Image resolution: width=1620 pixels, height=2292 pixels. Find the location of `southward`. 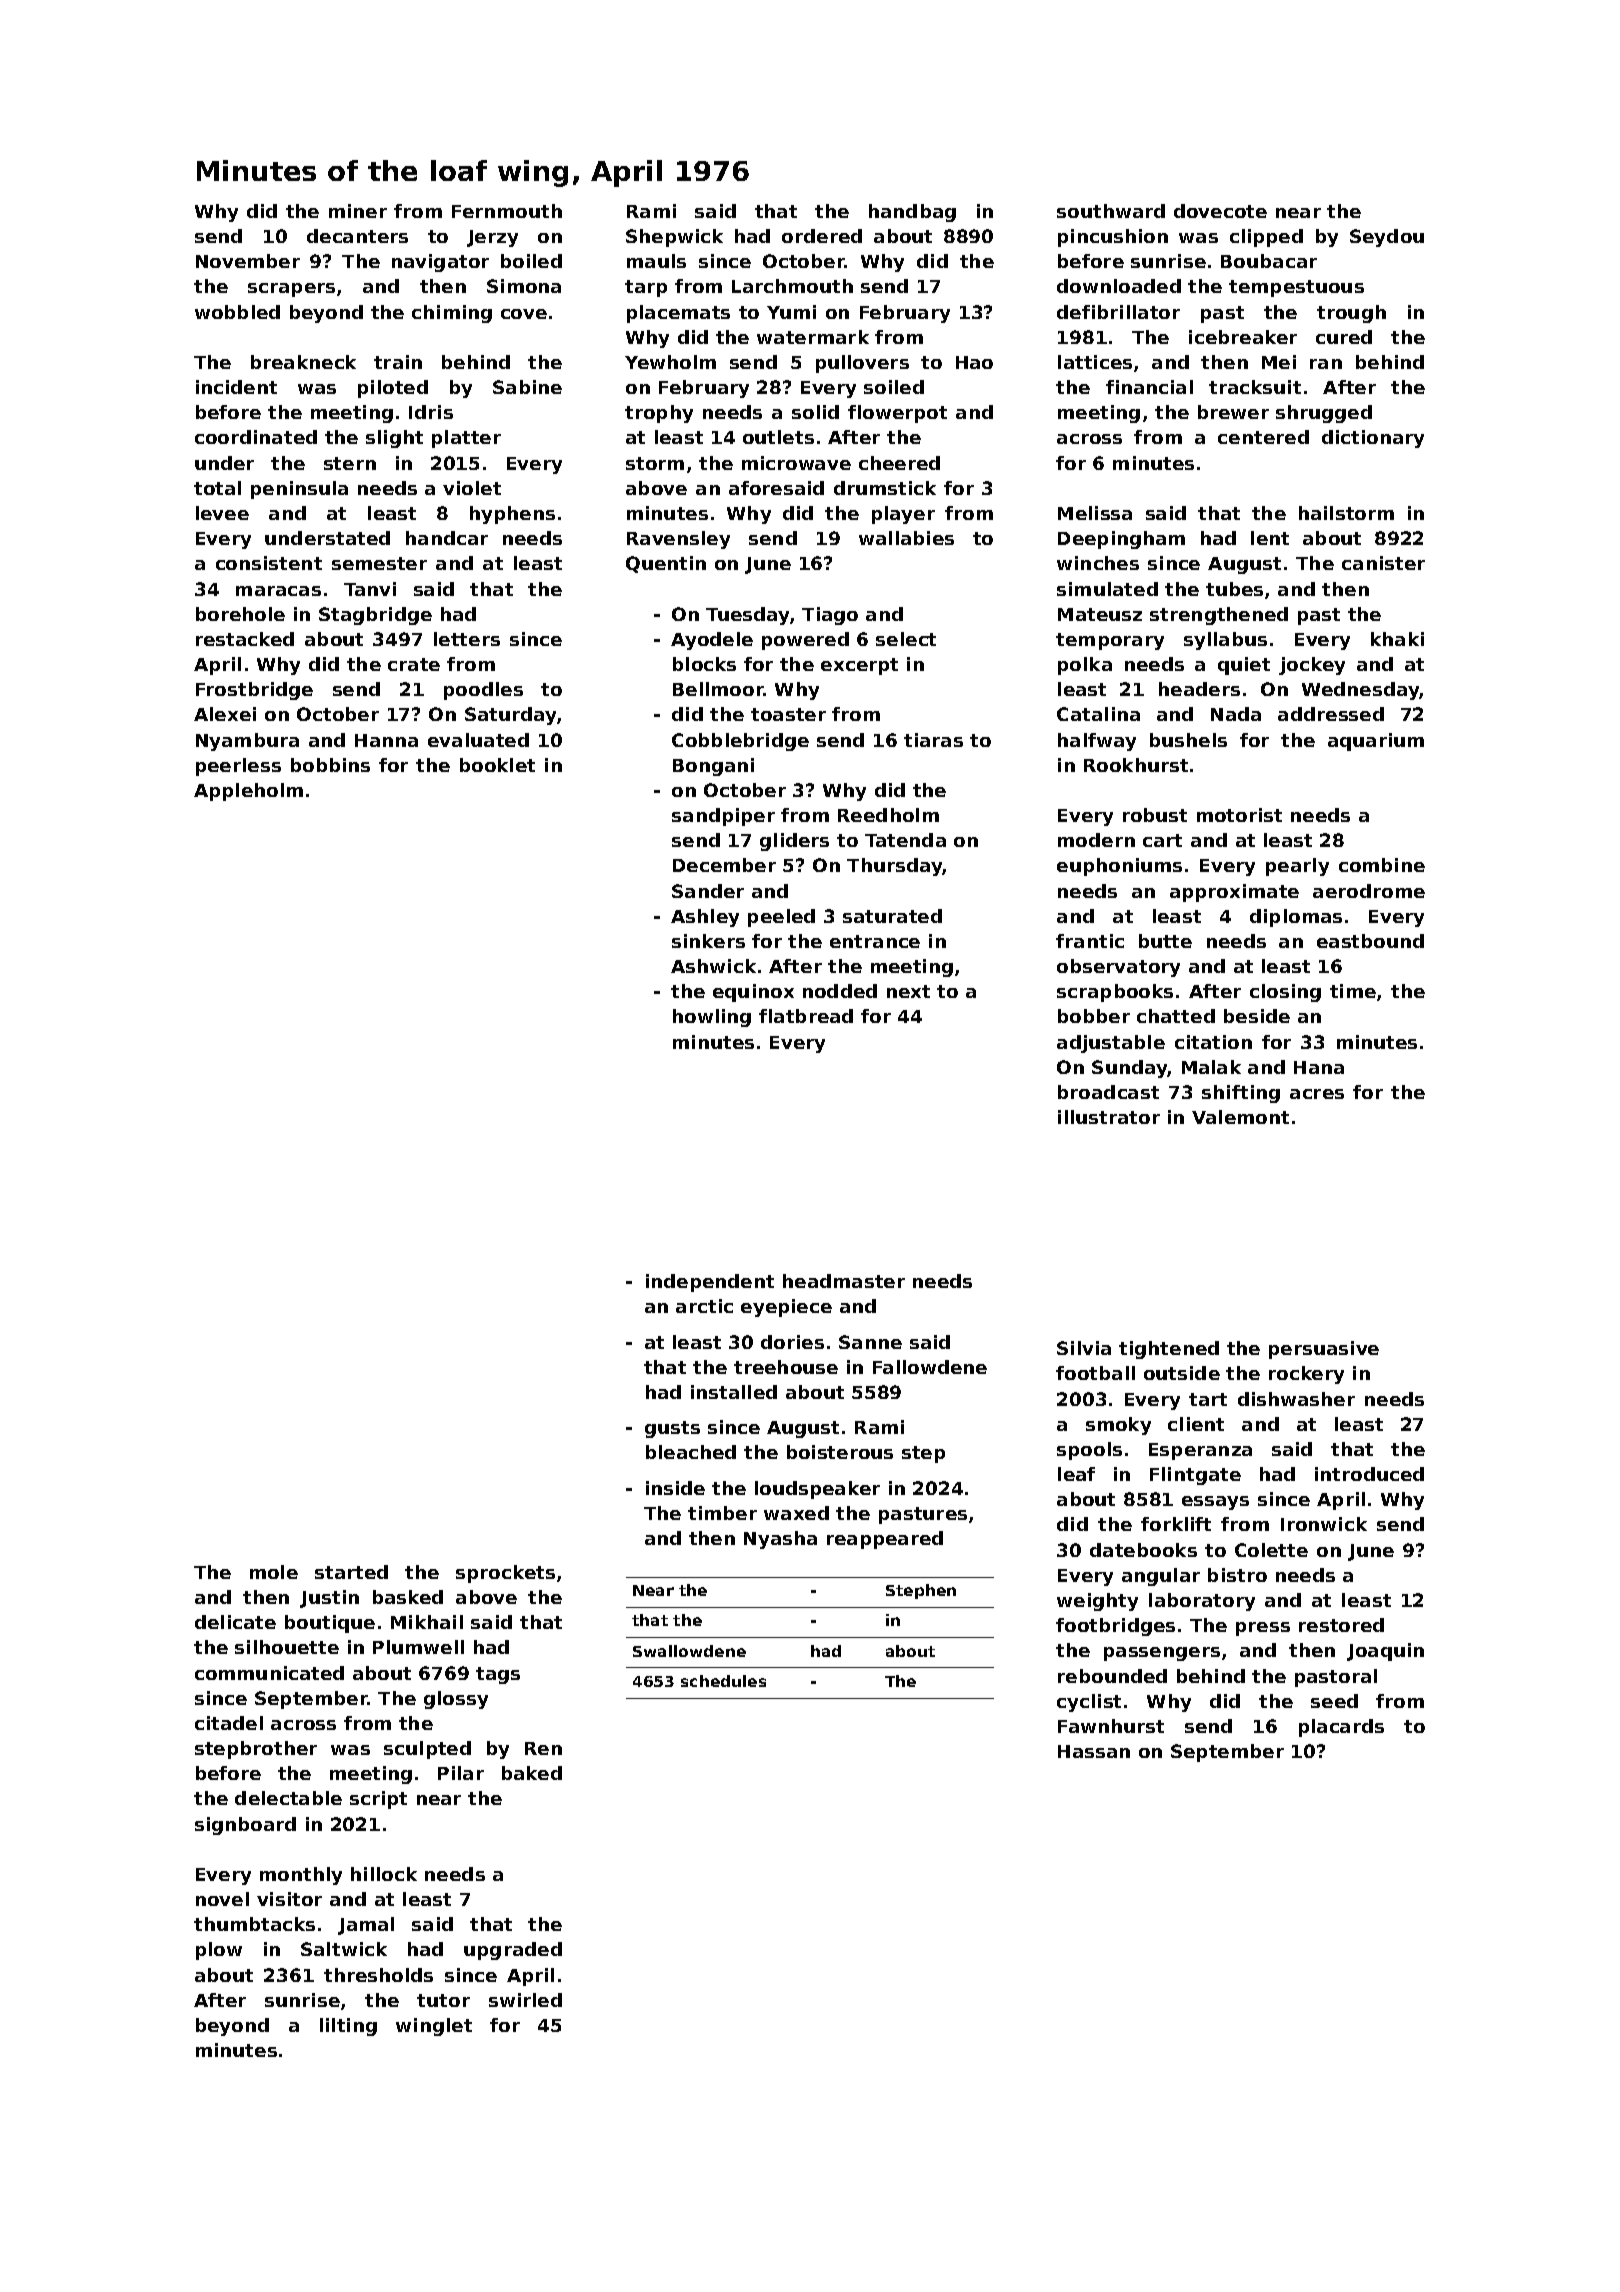

southward is located at coordinates (1111, 211).
